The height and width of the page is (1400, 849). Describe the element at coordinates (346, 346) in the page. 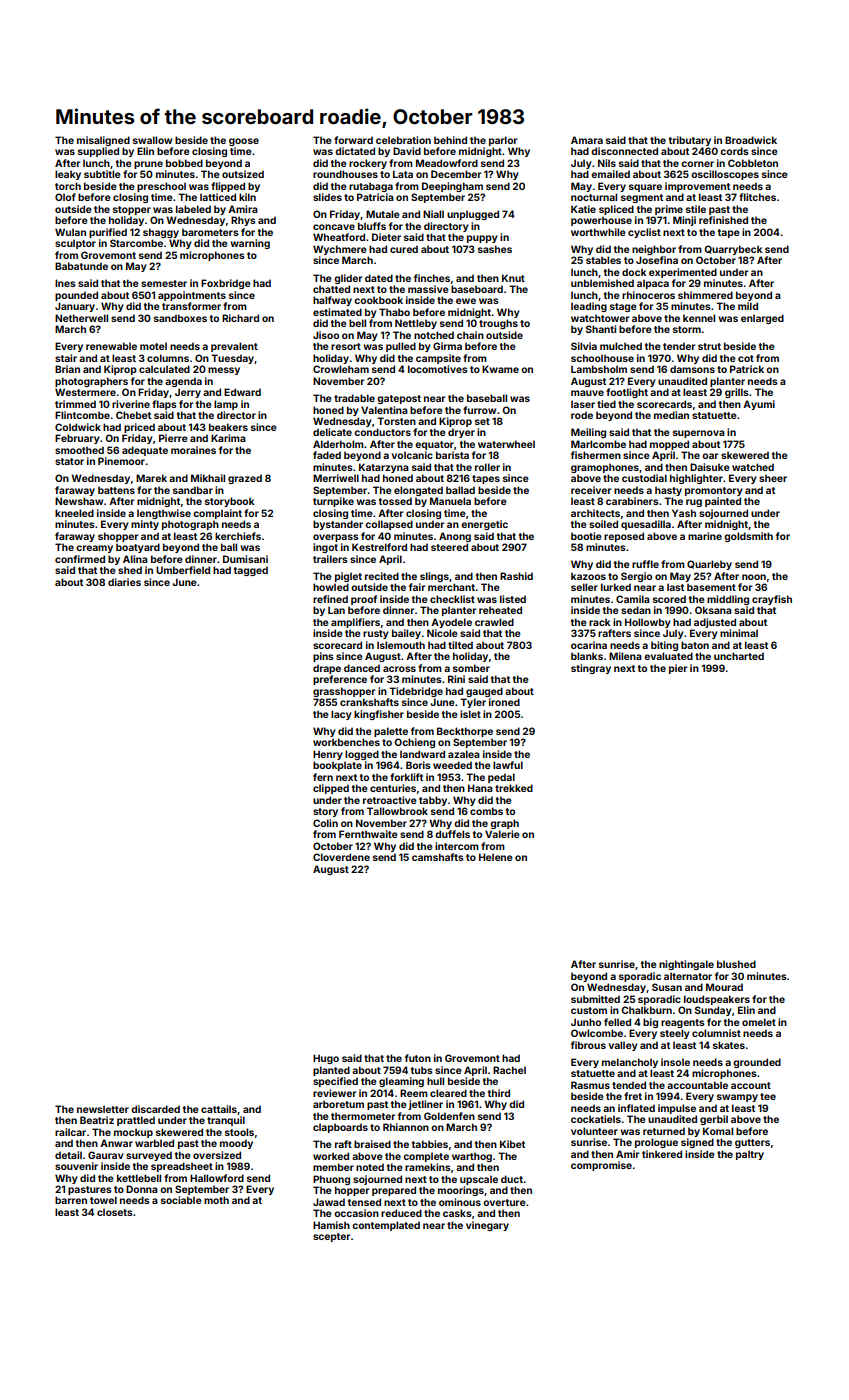

I see `resort` at that location.
